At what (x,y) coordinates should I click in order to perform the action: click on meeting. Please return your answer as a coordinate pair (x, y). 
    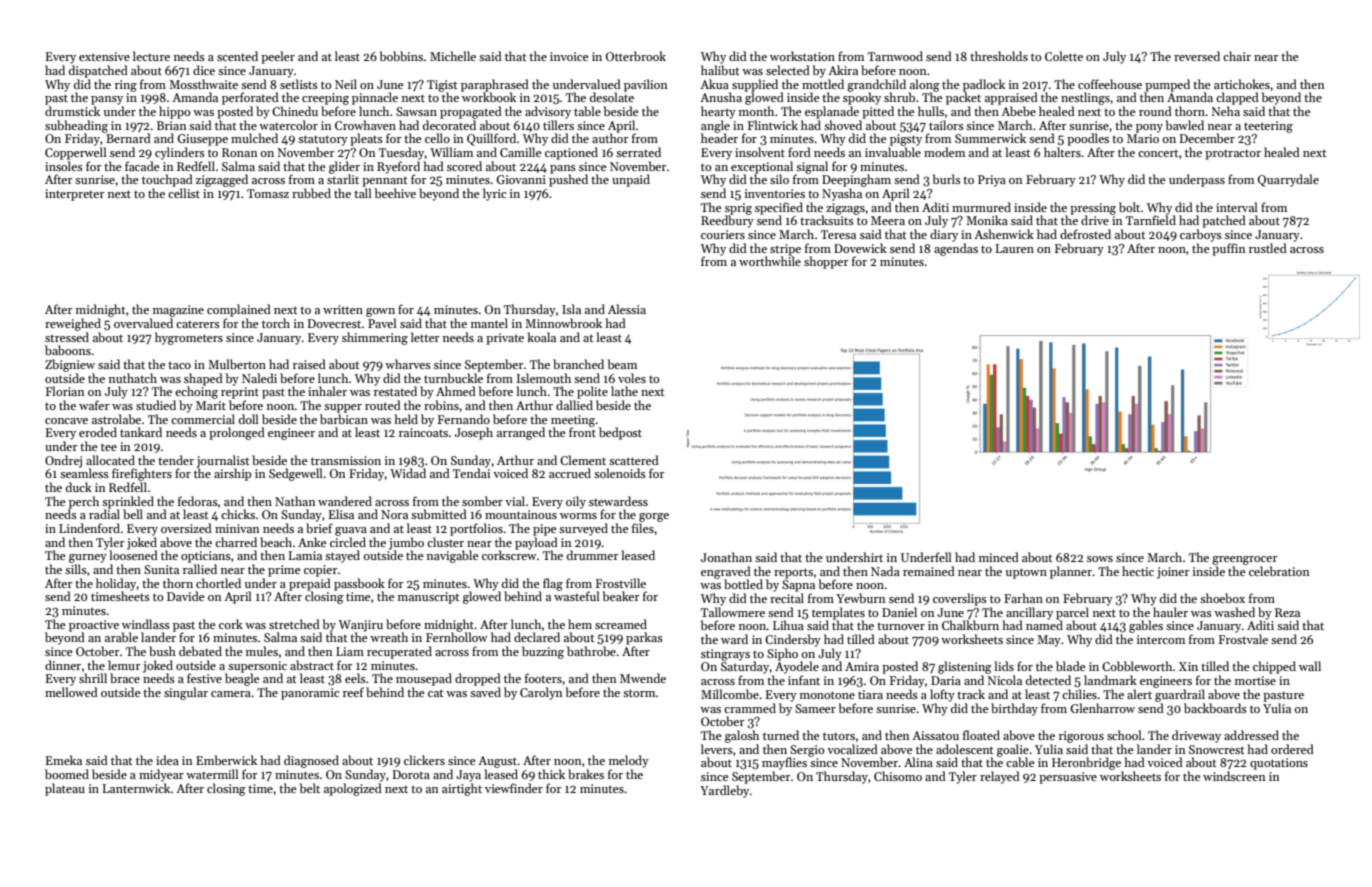
    Looking at the image, I should click on (573, 421).
